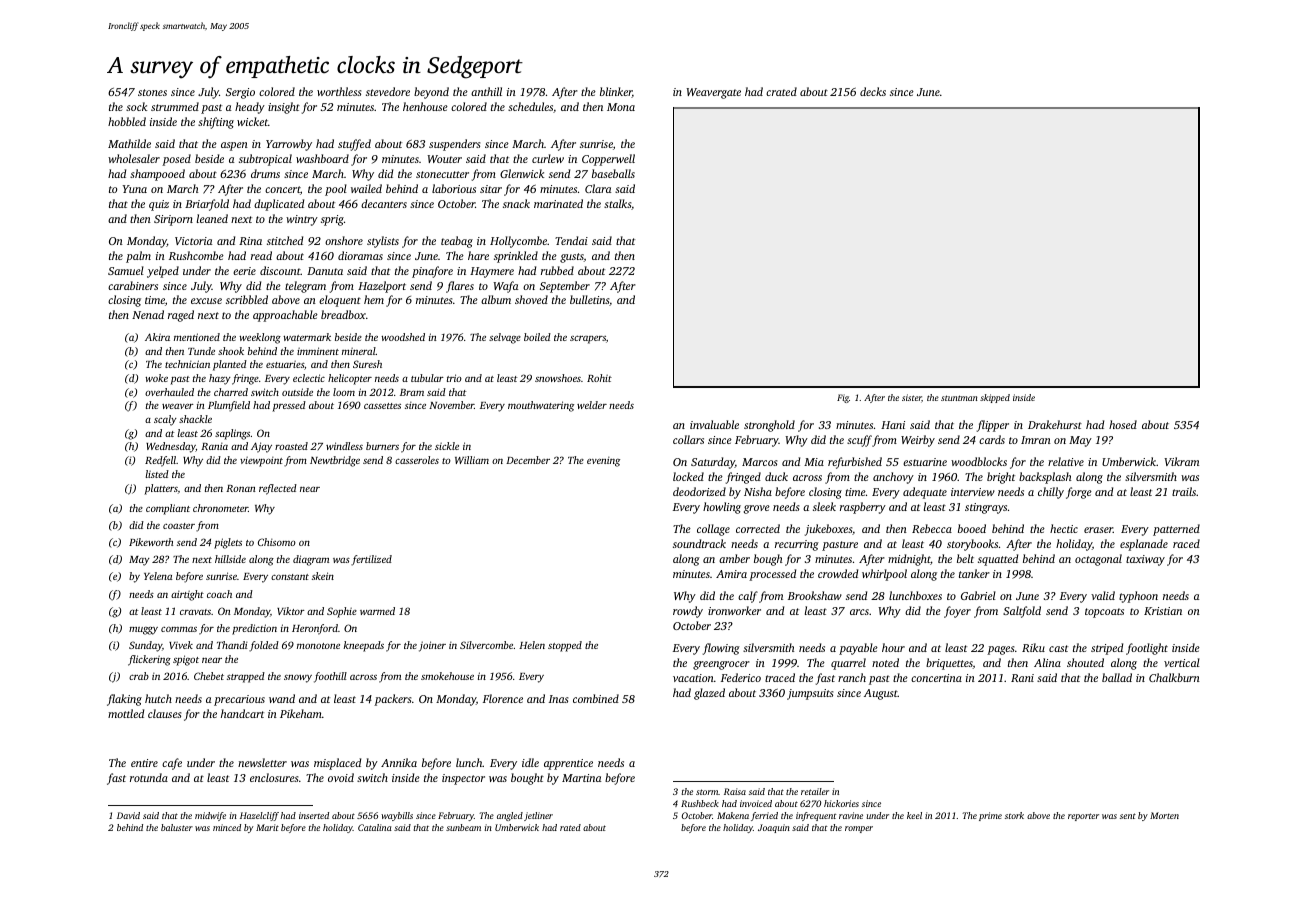 This screenshot has height=924, width=1308. Describe the element at coordinates (330, 677) in the screenshot. I see `foothill` at that location.
